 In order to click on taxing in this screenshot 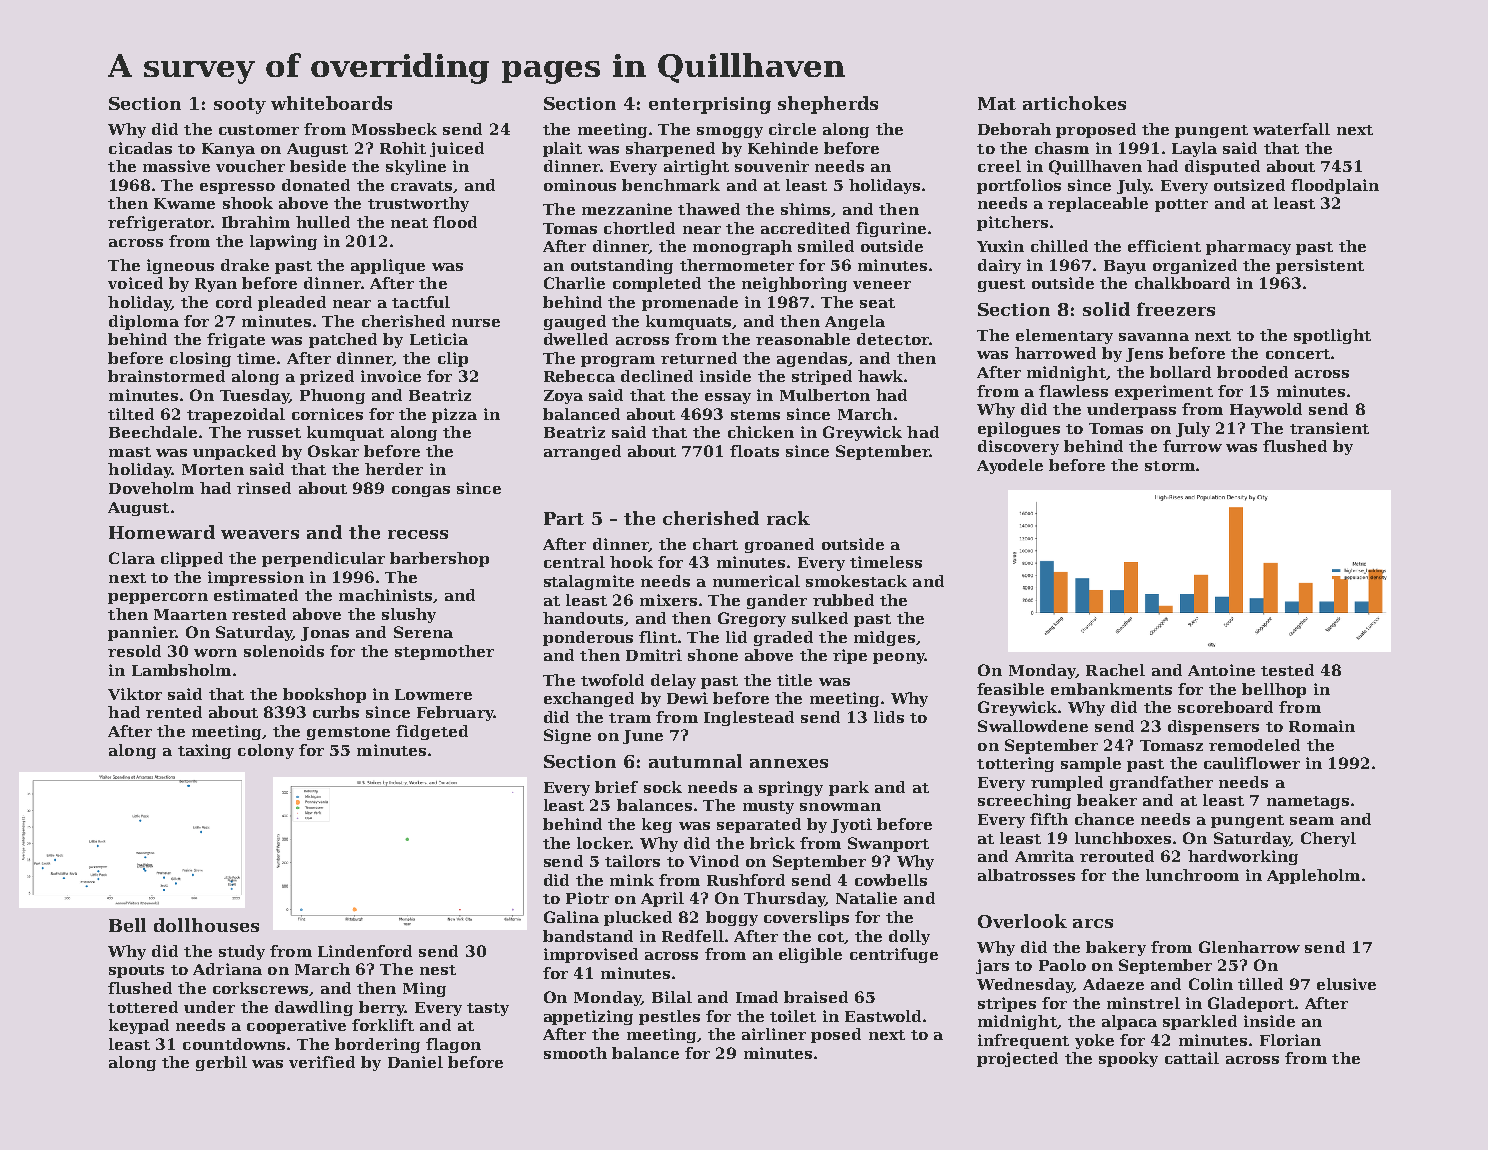, I will do `click(204, 751)`.
